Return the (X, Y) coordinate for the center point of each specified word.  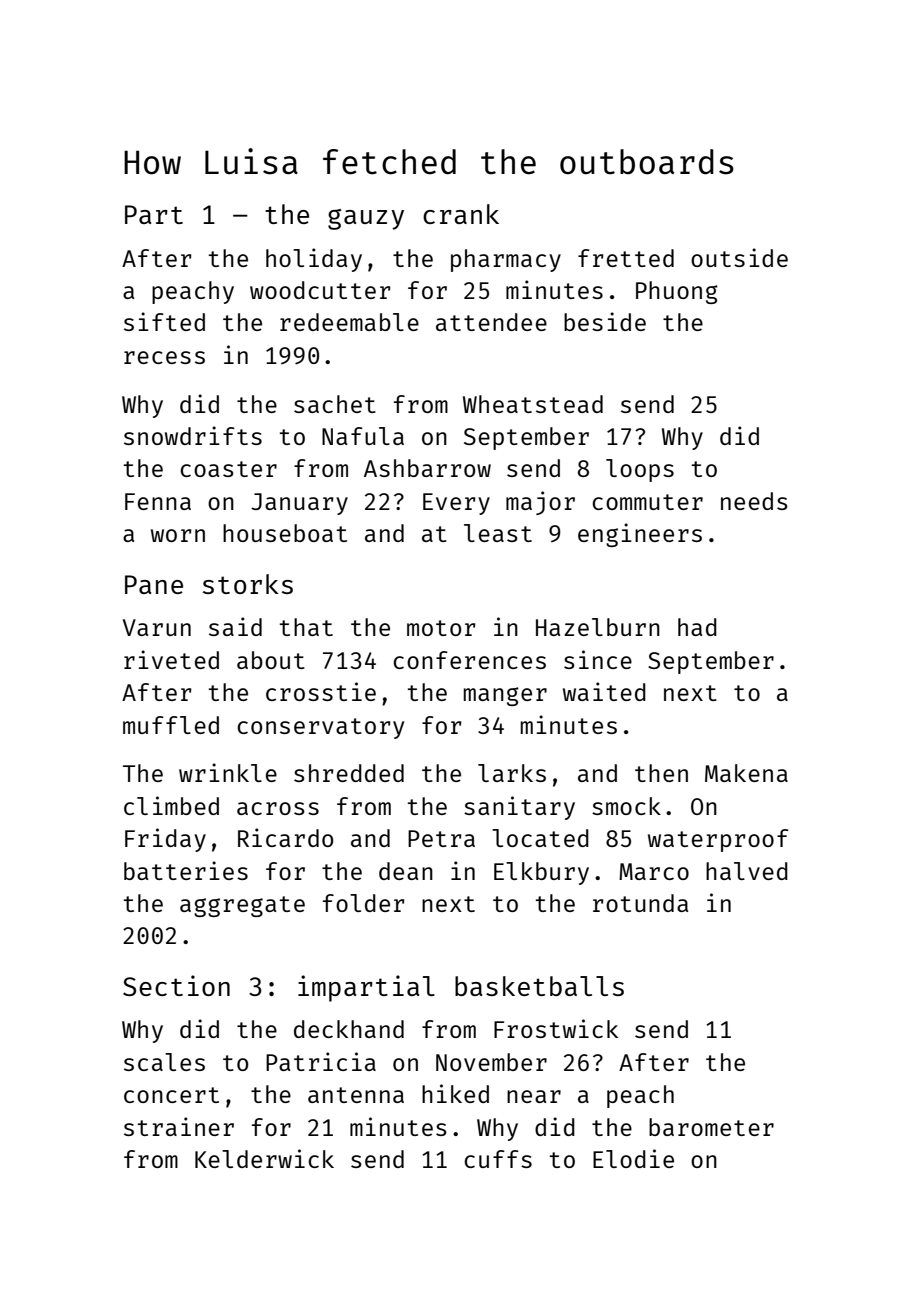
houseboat (285, 533)
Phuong (677, 292)
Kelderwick (264, 1158)
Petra (441, 838)
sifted (164, 321)
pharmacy (506, 260)
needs (754, 501)
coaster (228, 469)
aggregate (242, 906)
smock (626, 806)
